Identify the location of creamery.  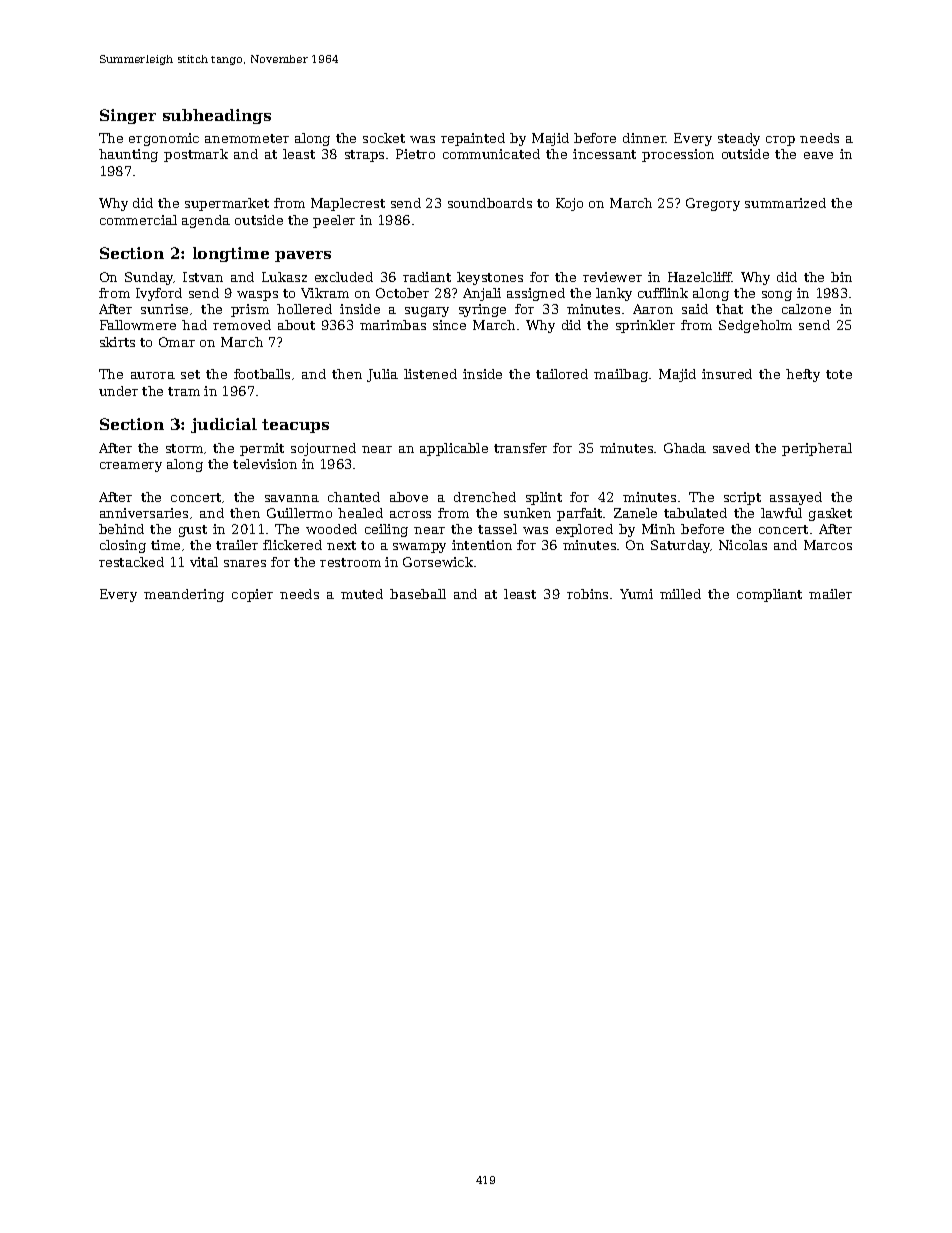
(131, 467).
